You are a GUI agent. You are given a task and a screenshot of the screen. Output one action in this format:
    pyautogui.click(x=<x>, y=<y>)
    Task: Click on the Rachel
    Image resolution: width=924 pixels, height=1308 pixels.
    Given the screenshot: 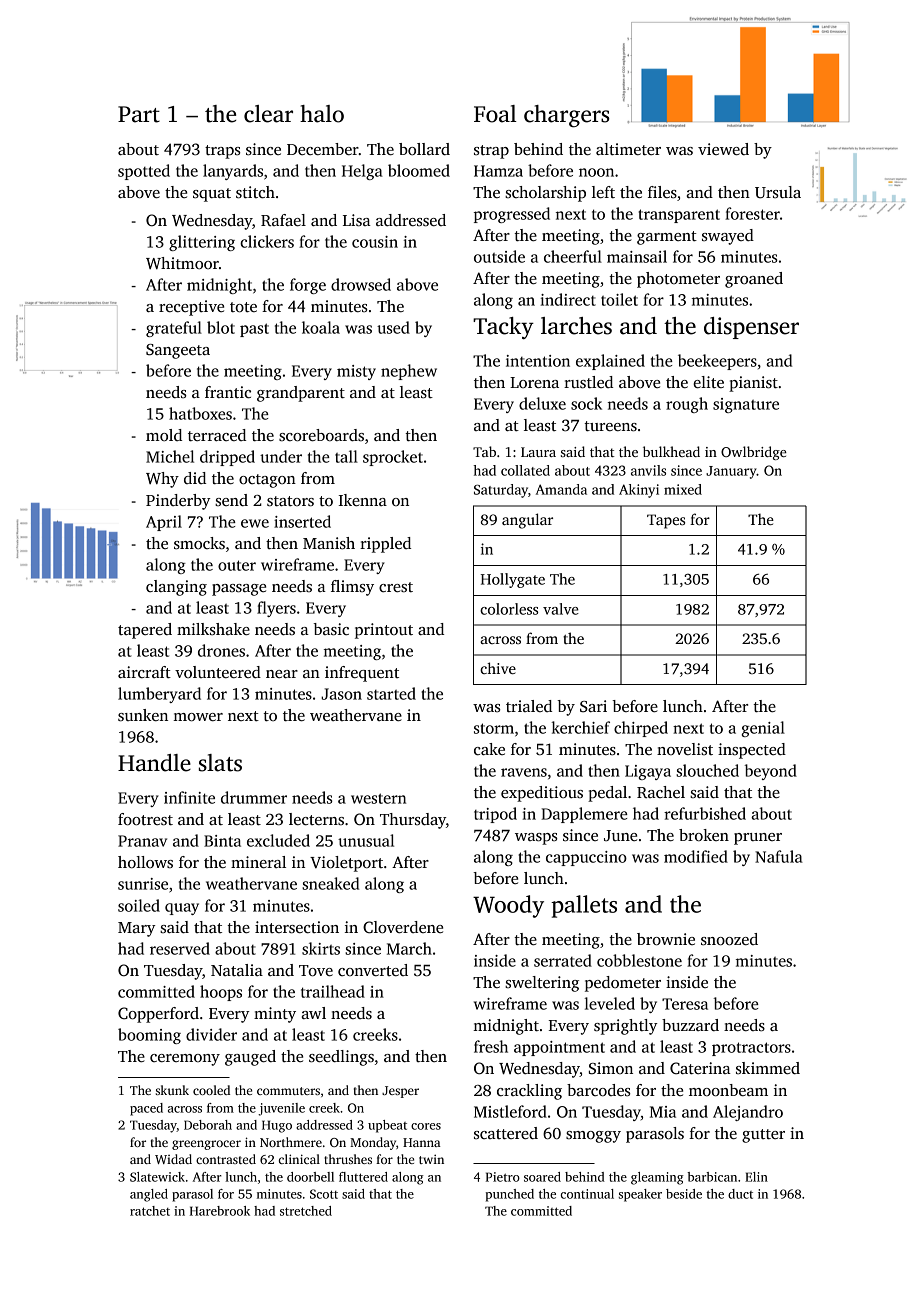 What is the action you would take?
    pyautogui.click(x=661, y=792)
